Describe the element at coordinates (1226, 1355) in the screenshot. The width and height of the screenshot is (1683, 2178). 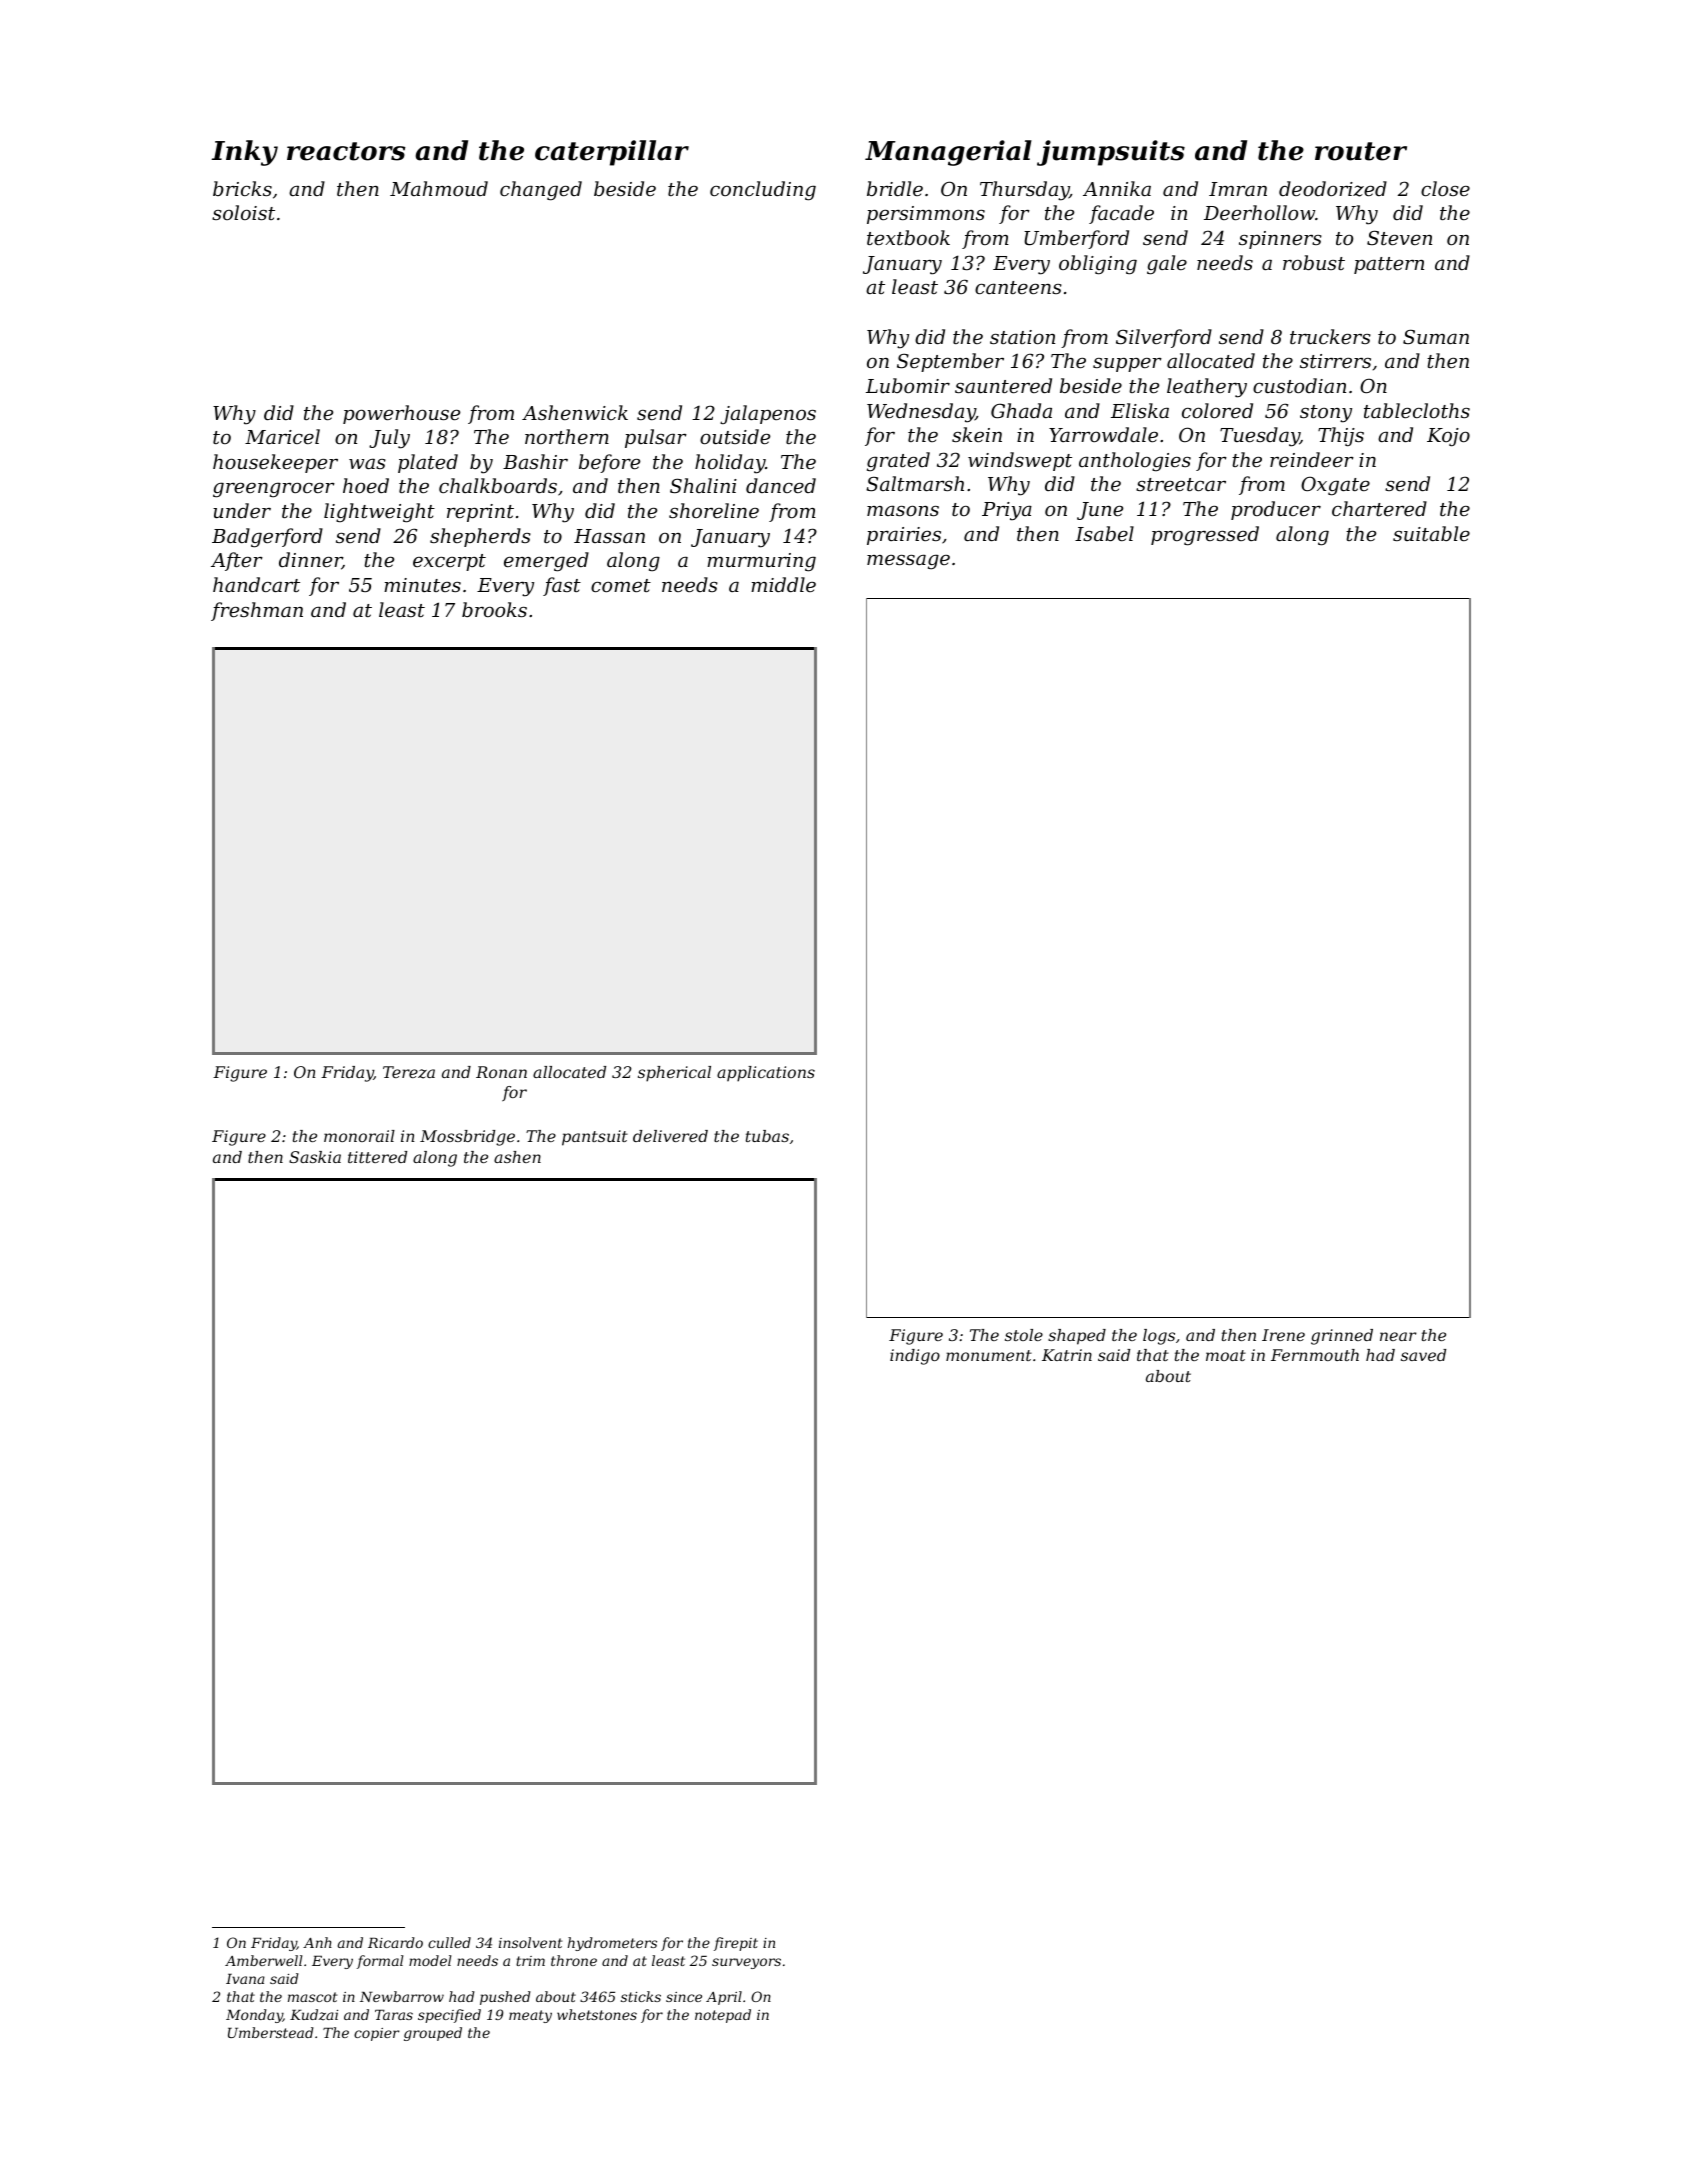
I see `moat` at that location.
